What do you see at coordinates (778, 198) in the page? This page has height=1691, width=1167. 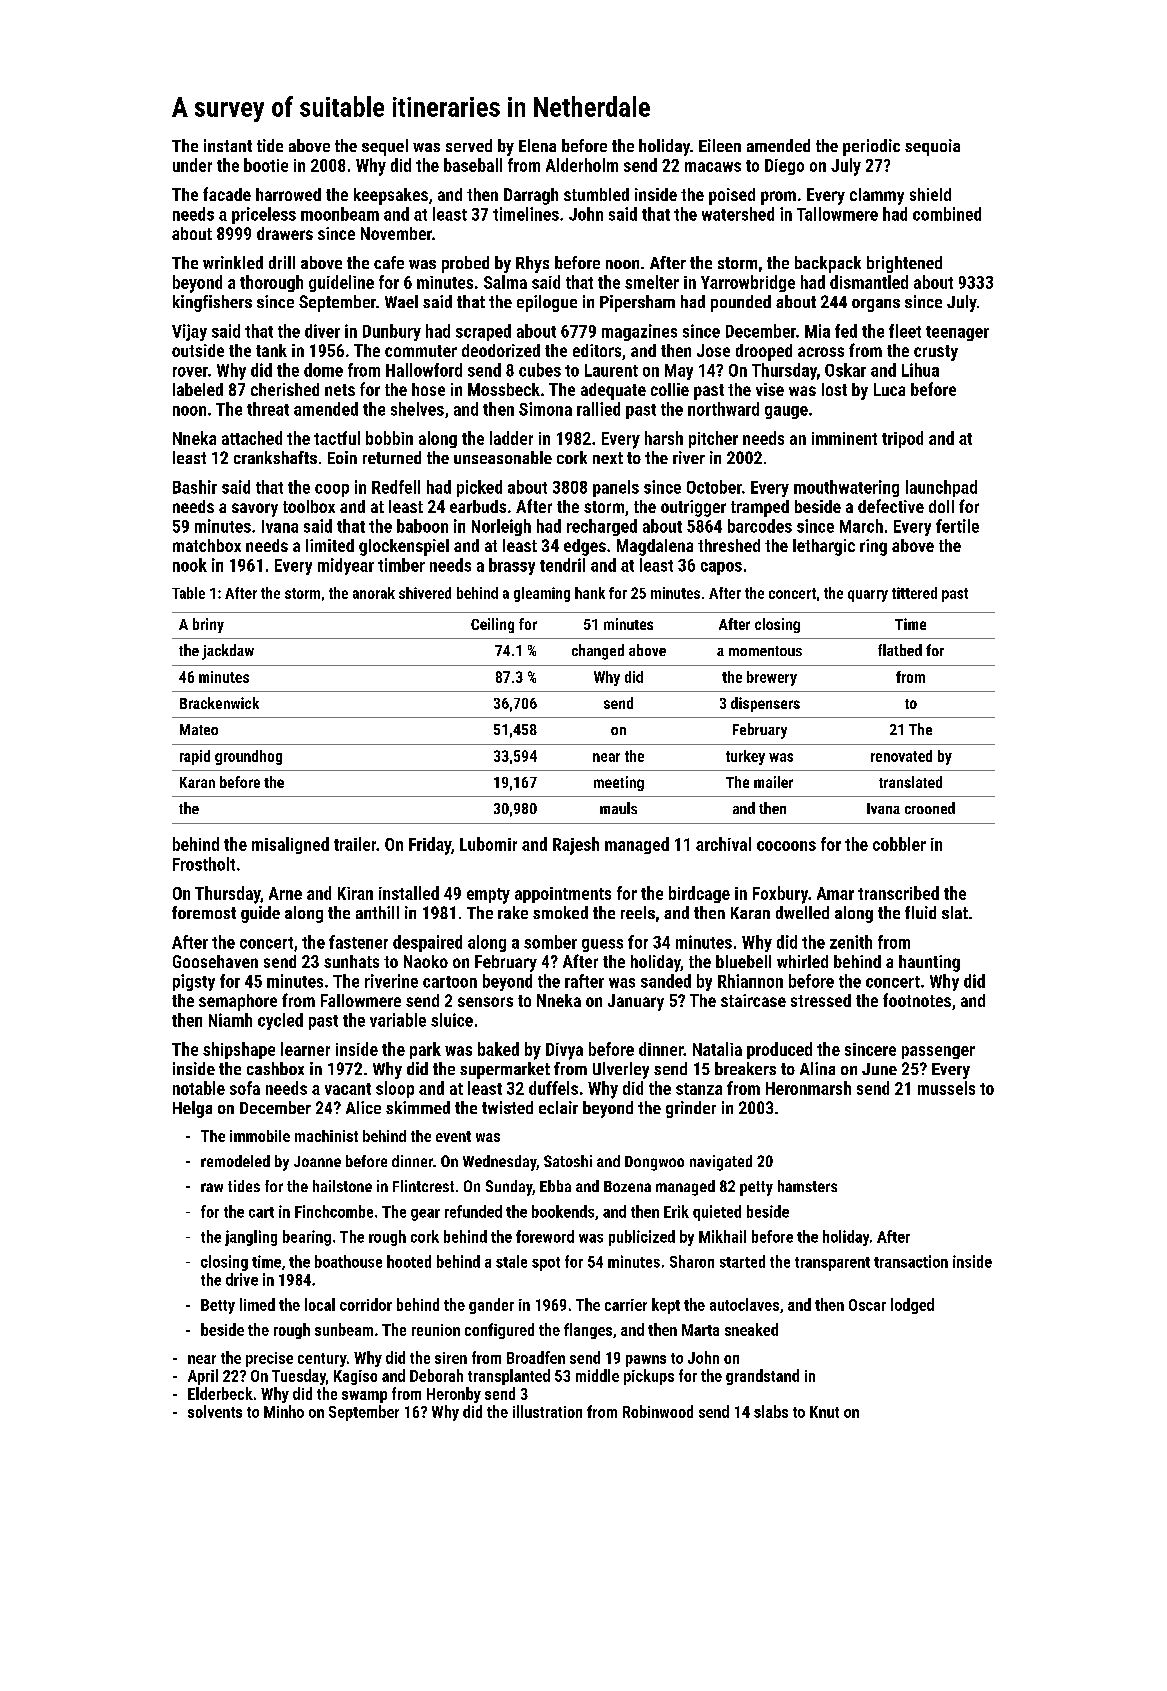 I see `prom` at bounding box center [778, 198].
